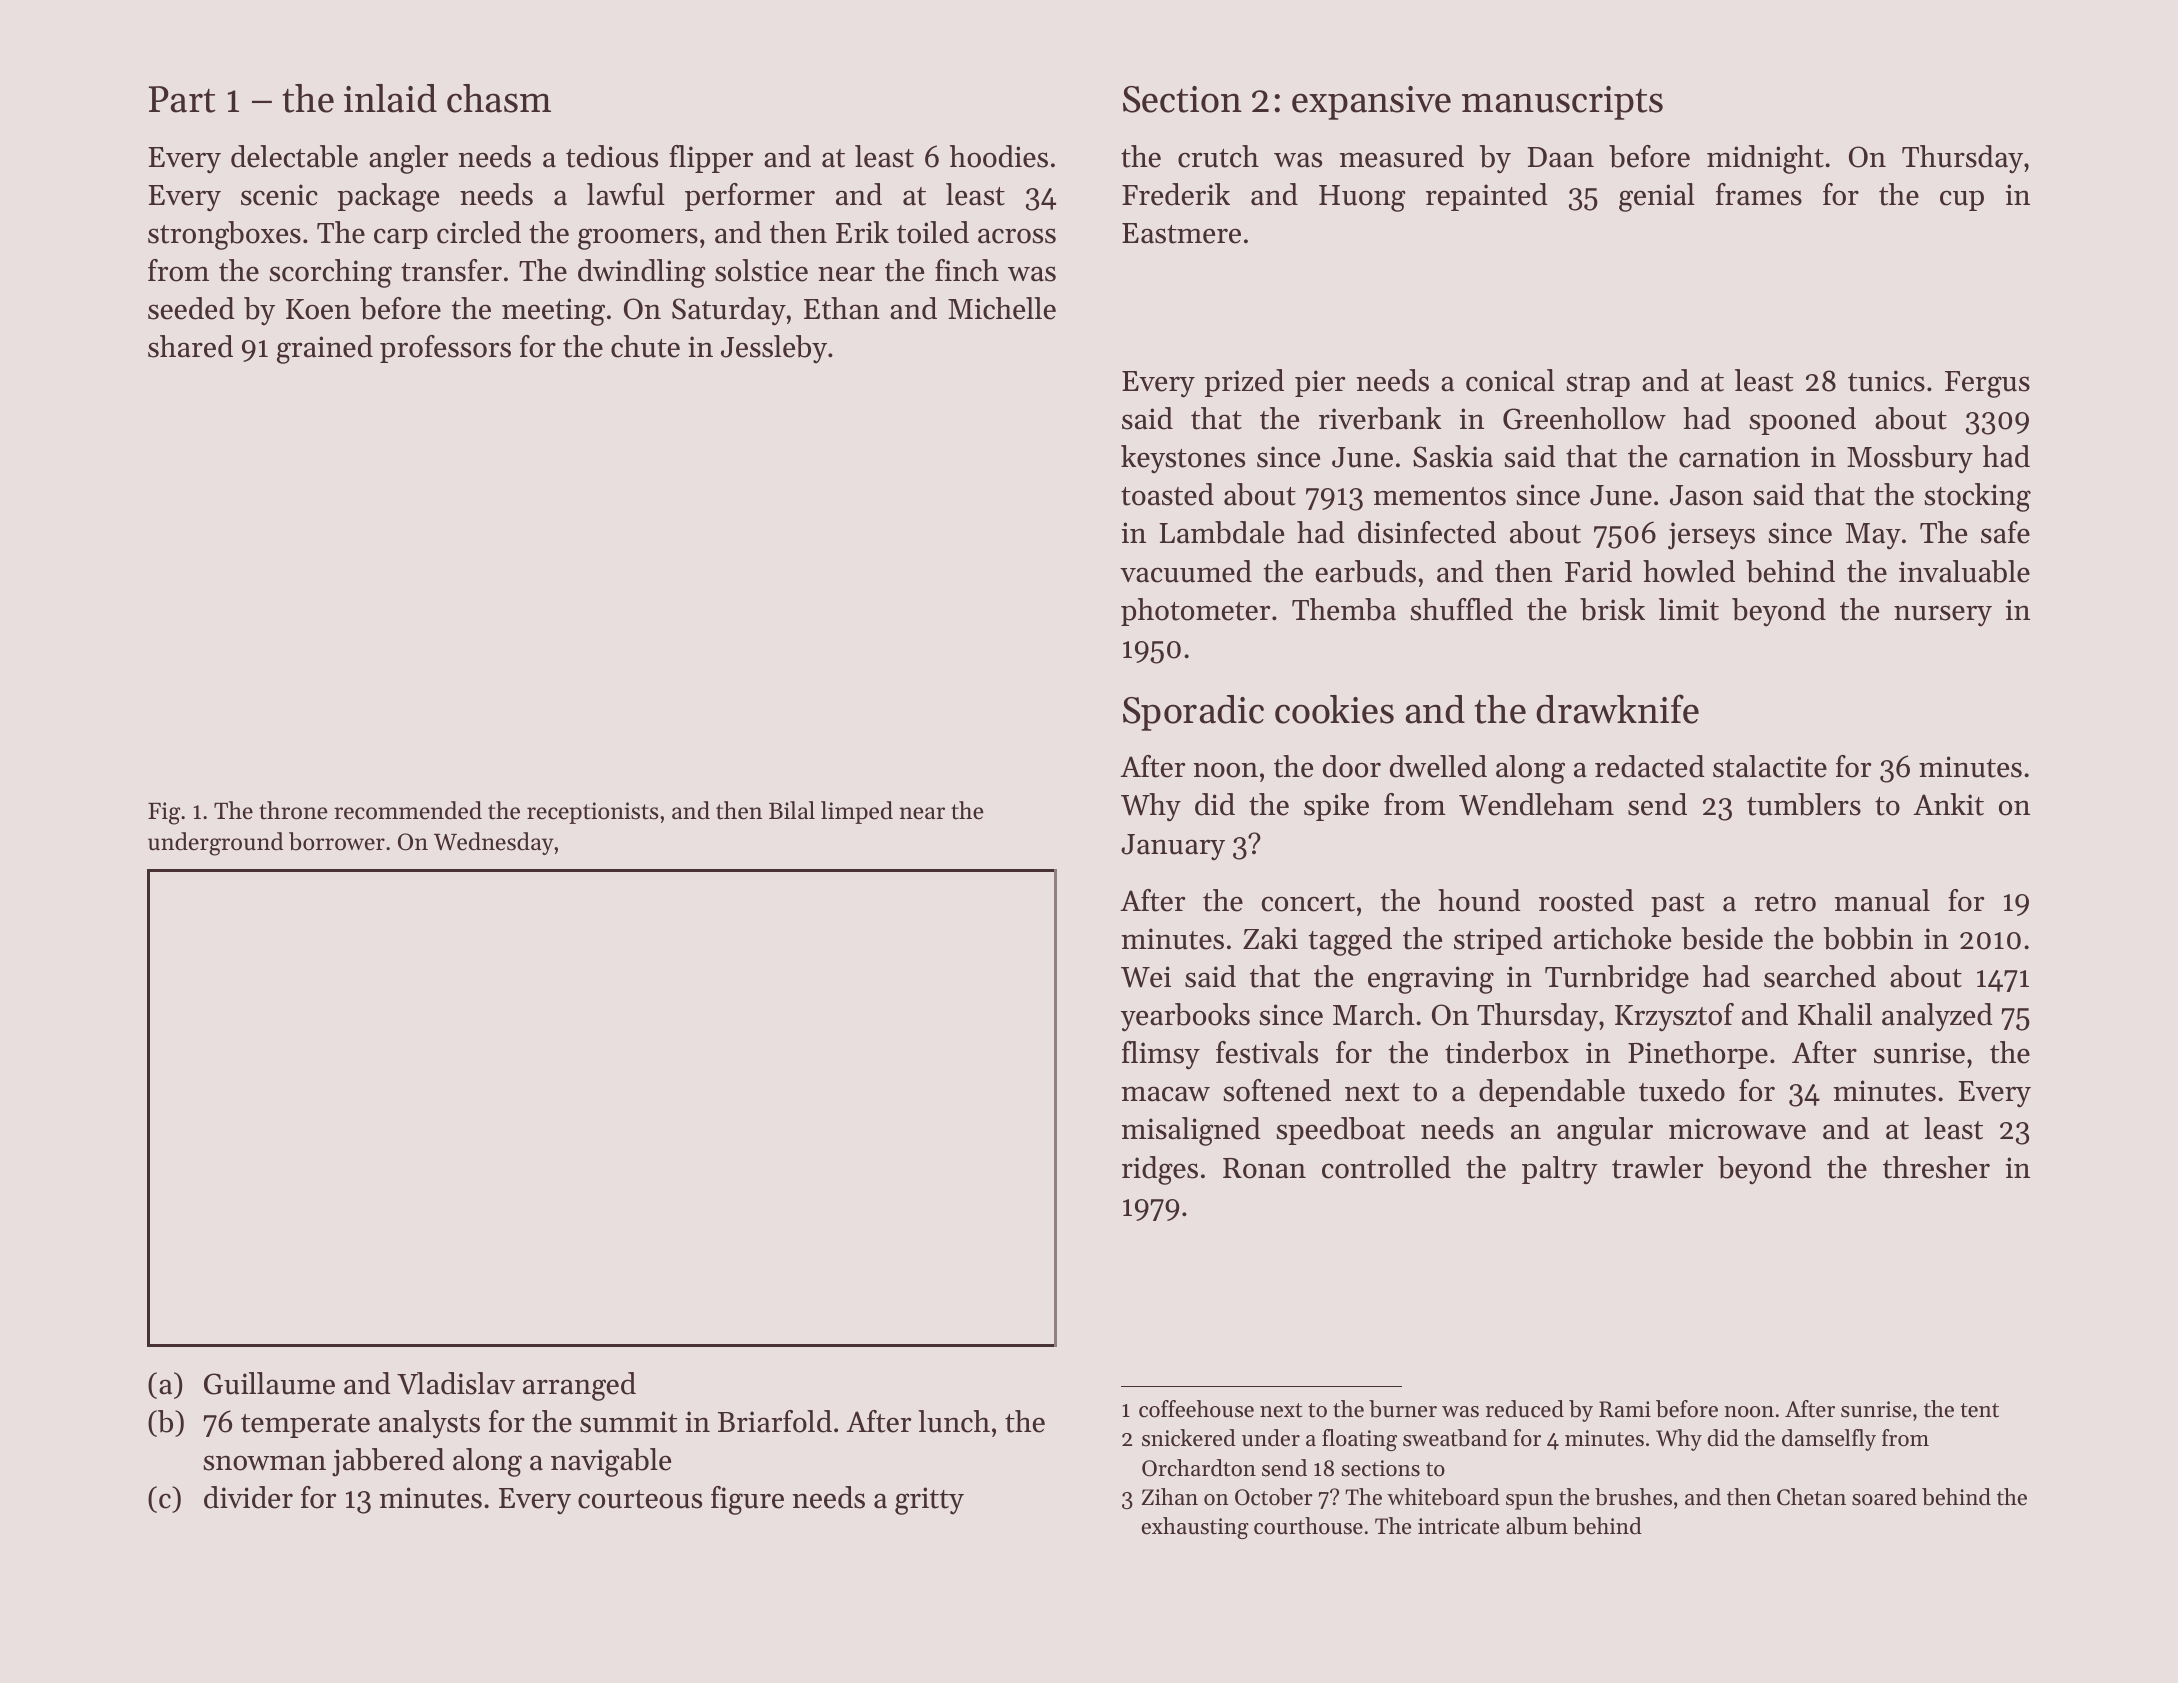 The image size is (2178, 1683). Describe the element at coordinates (1371, 103) in the screenshot. I see `expansive` at that location.
